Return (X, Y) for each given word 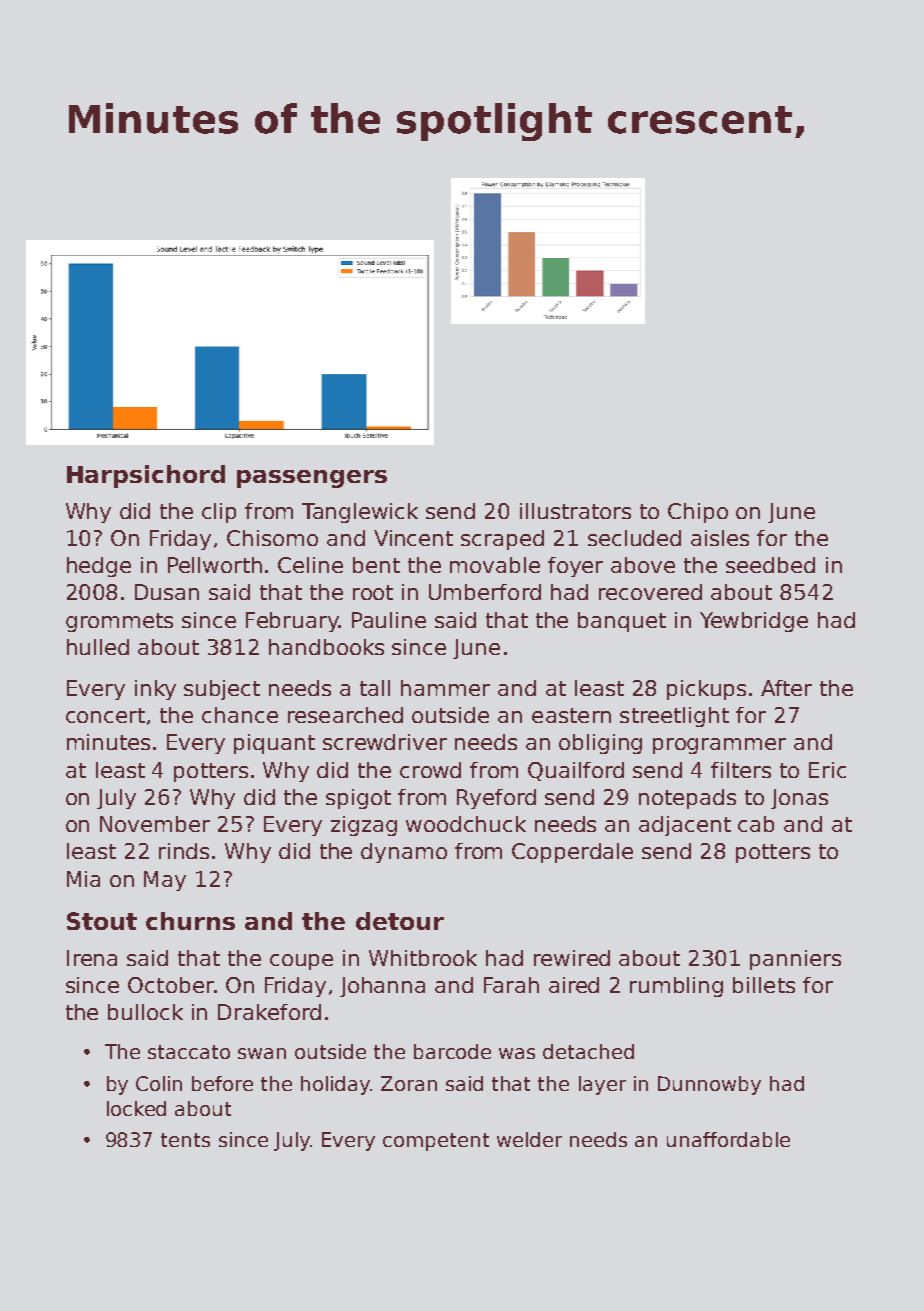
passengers (312, 479)
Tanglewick (360, 513)
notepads (687, 799)
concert (105, 715)
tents (185, 1140)
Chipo (698, 513)
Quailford (576, 771)
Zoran (409, 1083)
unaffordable (728, 1139)
